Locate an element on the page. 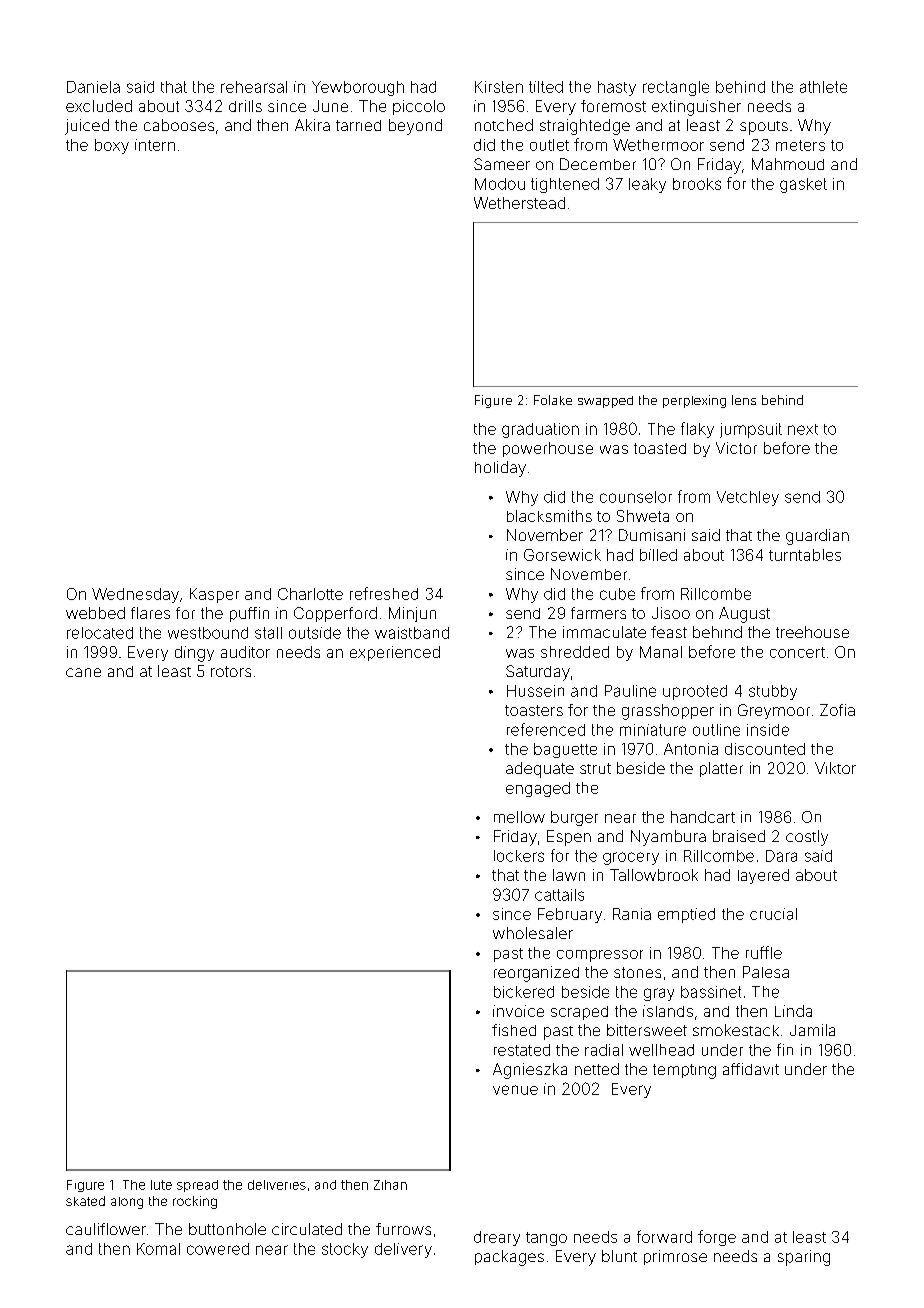 The height and width of the image is (1308, 924). Daniela is located at coordinates (93, 87).
